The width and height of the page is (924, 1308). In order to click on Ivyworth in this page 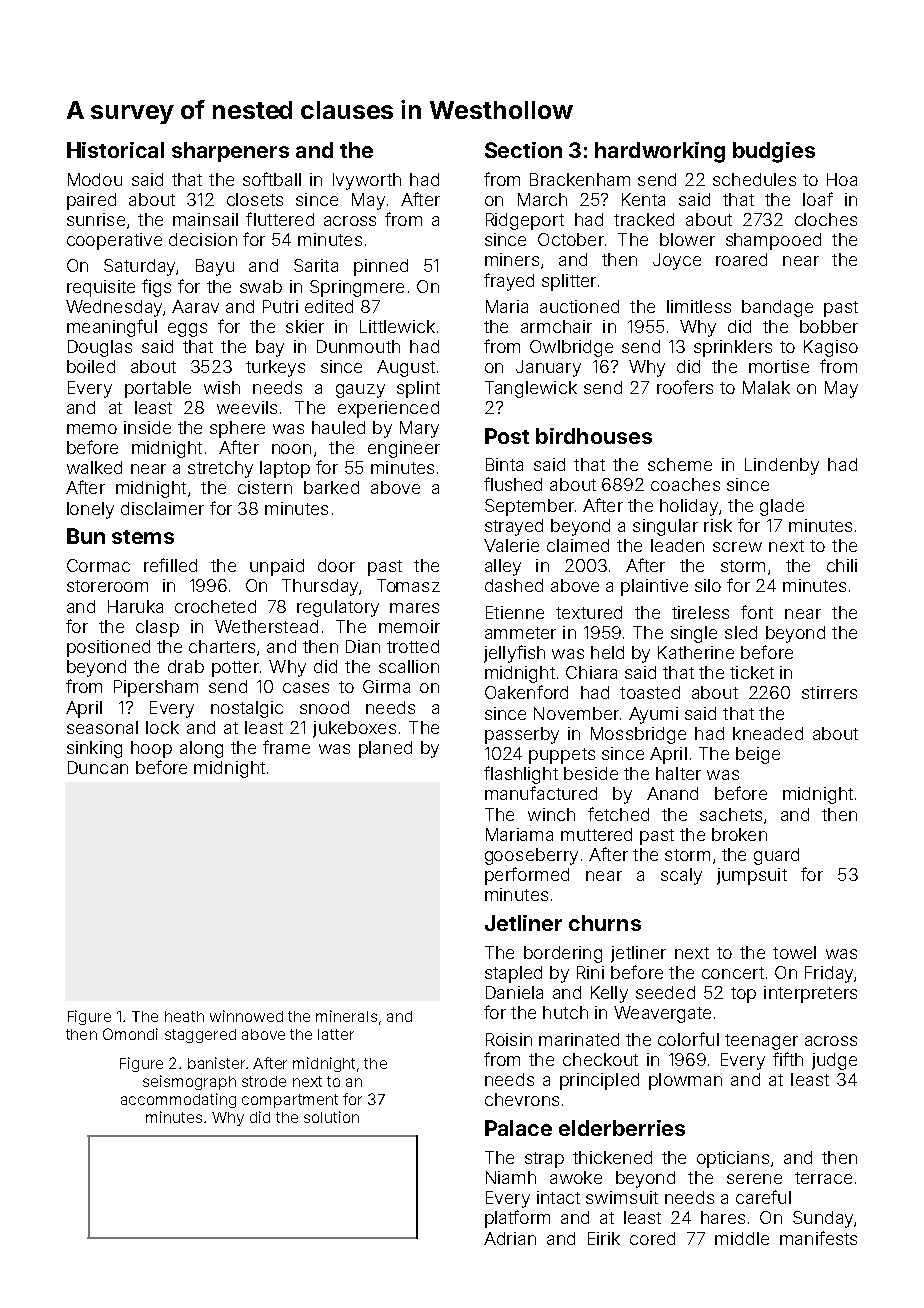, I will do `click(367, 181)`.
